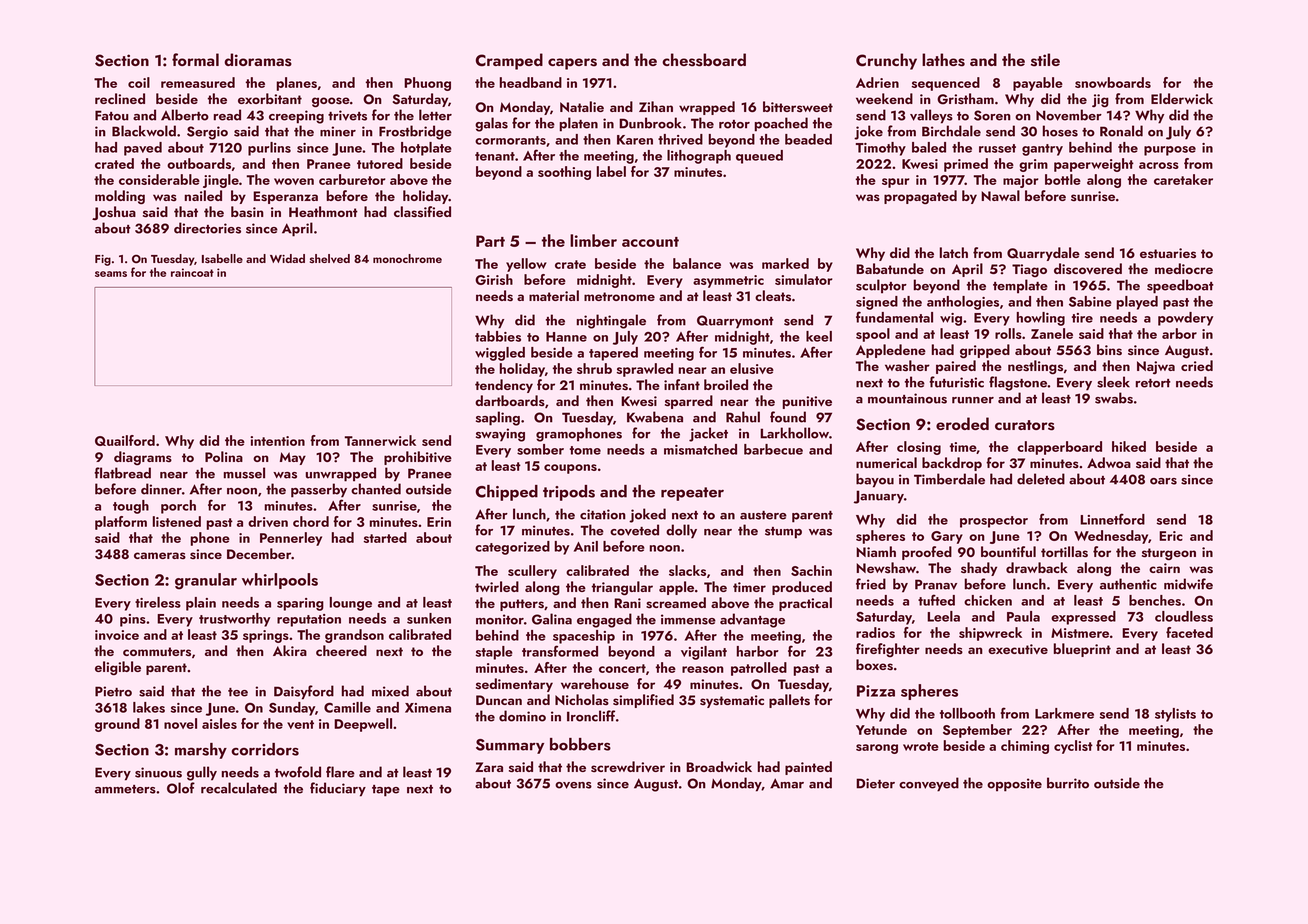 This screenshot has height=924, width=1308. Describe the element at coordinates (884, 98) in the screenshot. I see `weekend` at that location.
